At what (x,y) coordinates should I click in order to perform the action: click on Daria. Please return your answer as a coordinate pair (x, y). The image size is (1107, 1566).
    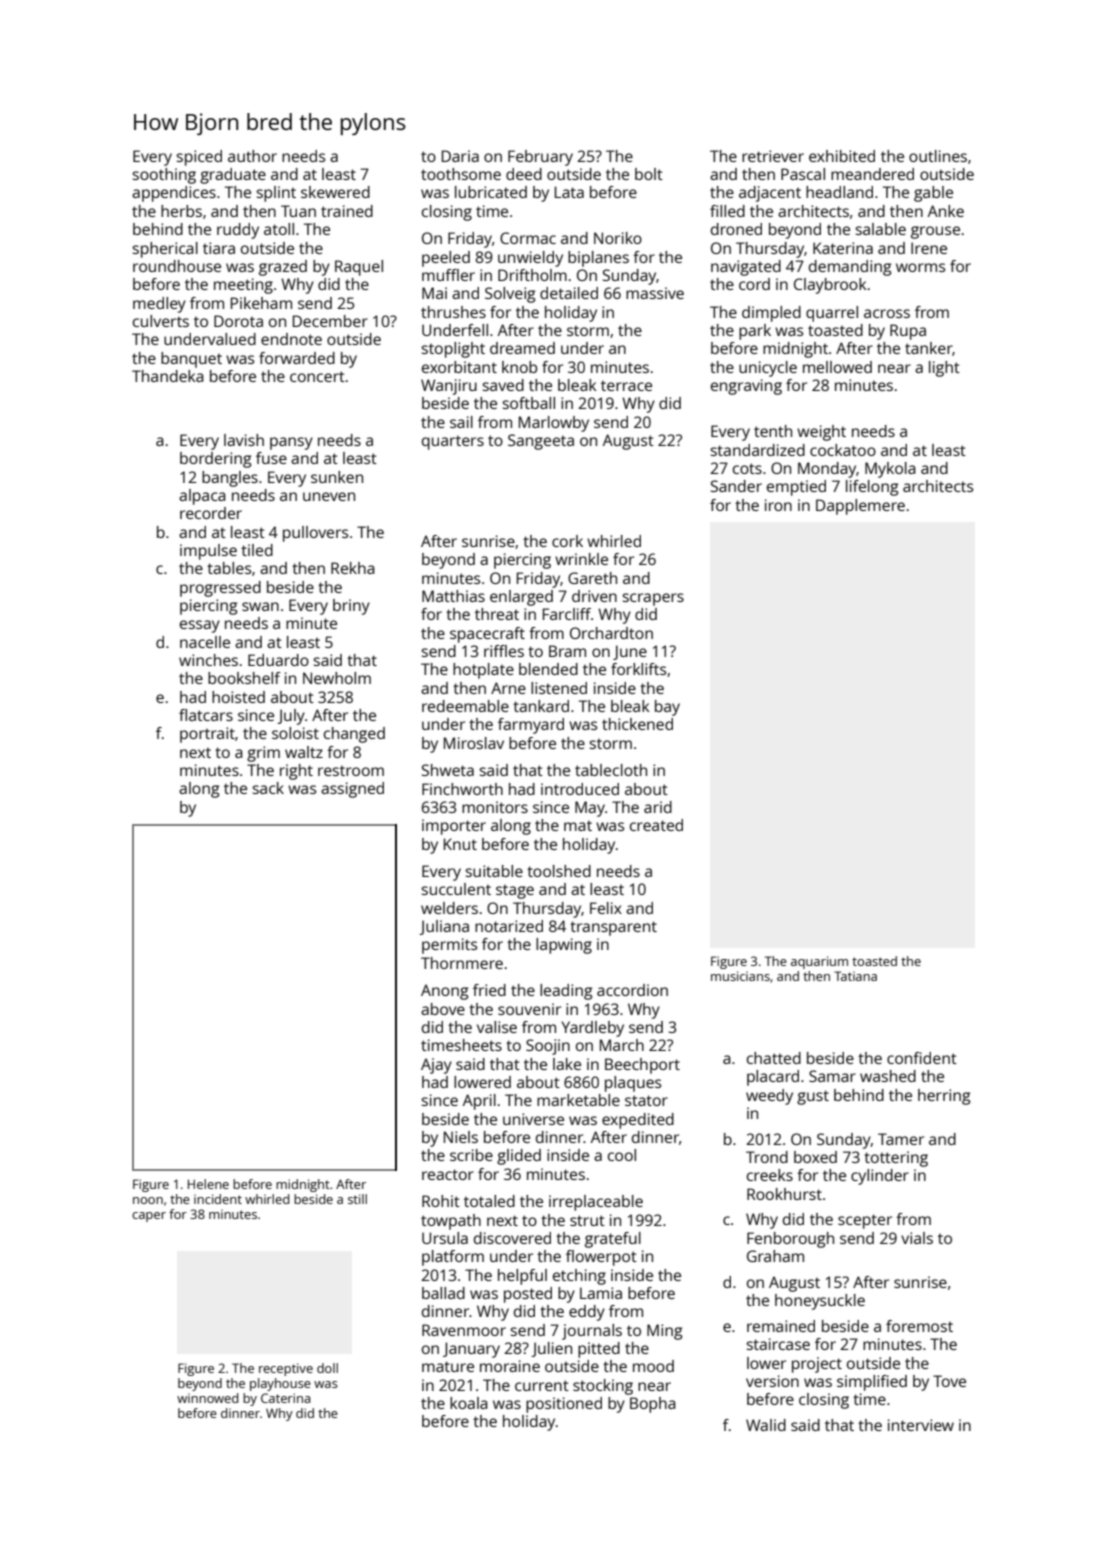
    Looking at the image, I should click on (460, 156).
